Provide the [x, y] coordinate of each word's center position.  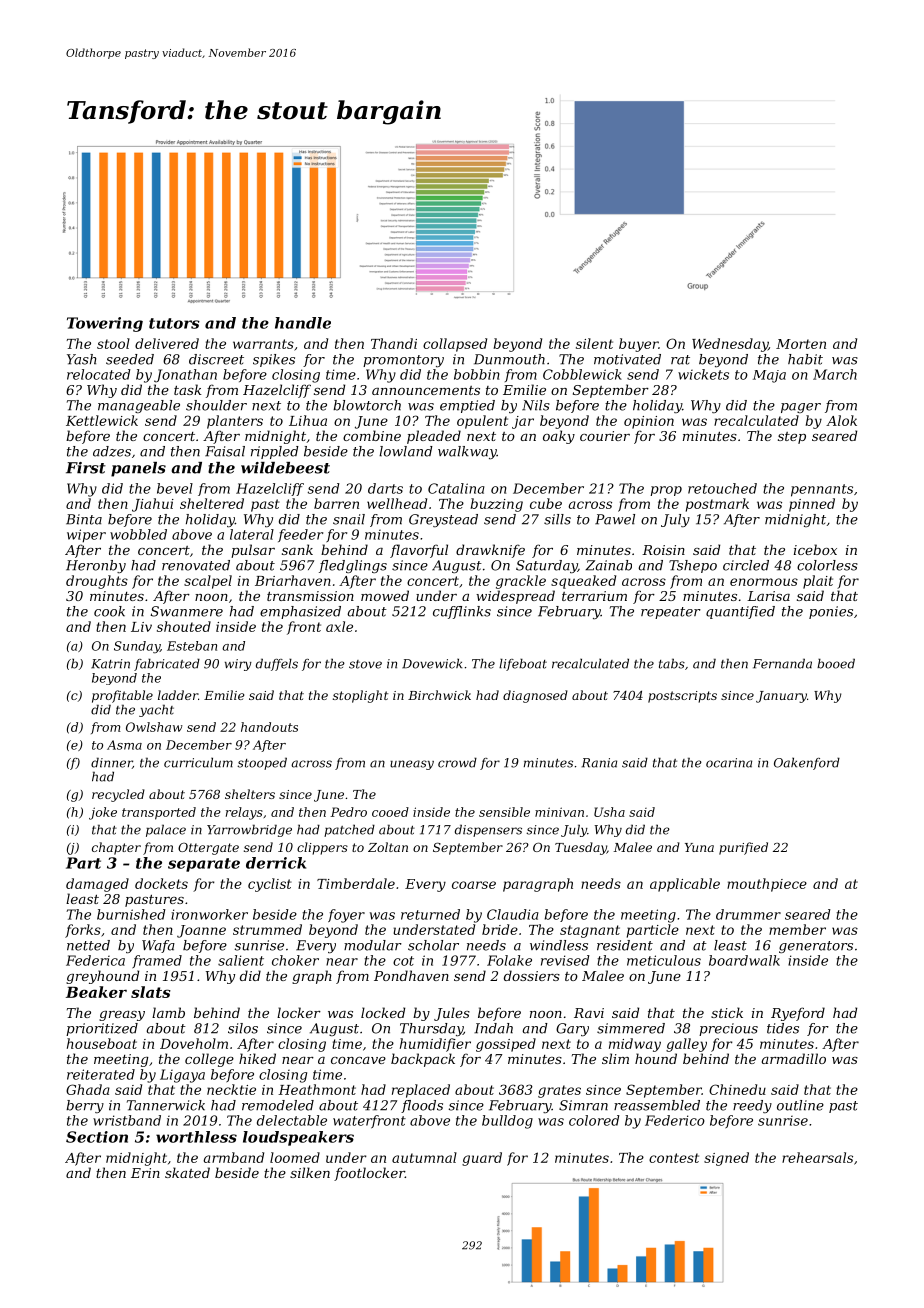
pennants [822, 490]
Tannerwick [166, 1105]
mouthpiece [767, 885]
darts [385, 488]
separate [204, 865]
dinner [111, 762]
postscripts [682, 697]
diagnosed [535, 696]
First [86, 468]
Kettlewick [102, 420]
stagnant [590, 931]
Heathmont [317, 1089]
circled [746, 565]
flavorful [419, 551]
